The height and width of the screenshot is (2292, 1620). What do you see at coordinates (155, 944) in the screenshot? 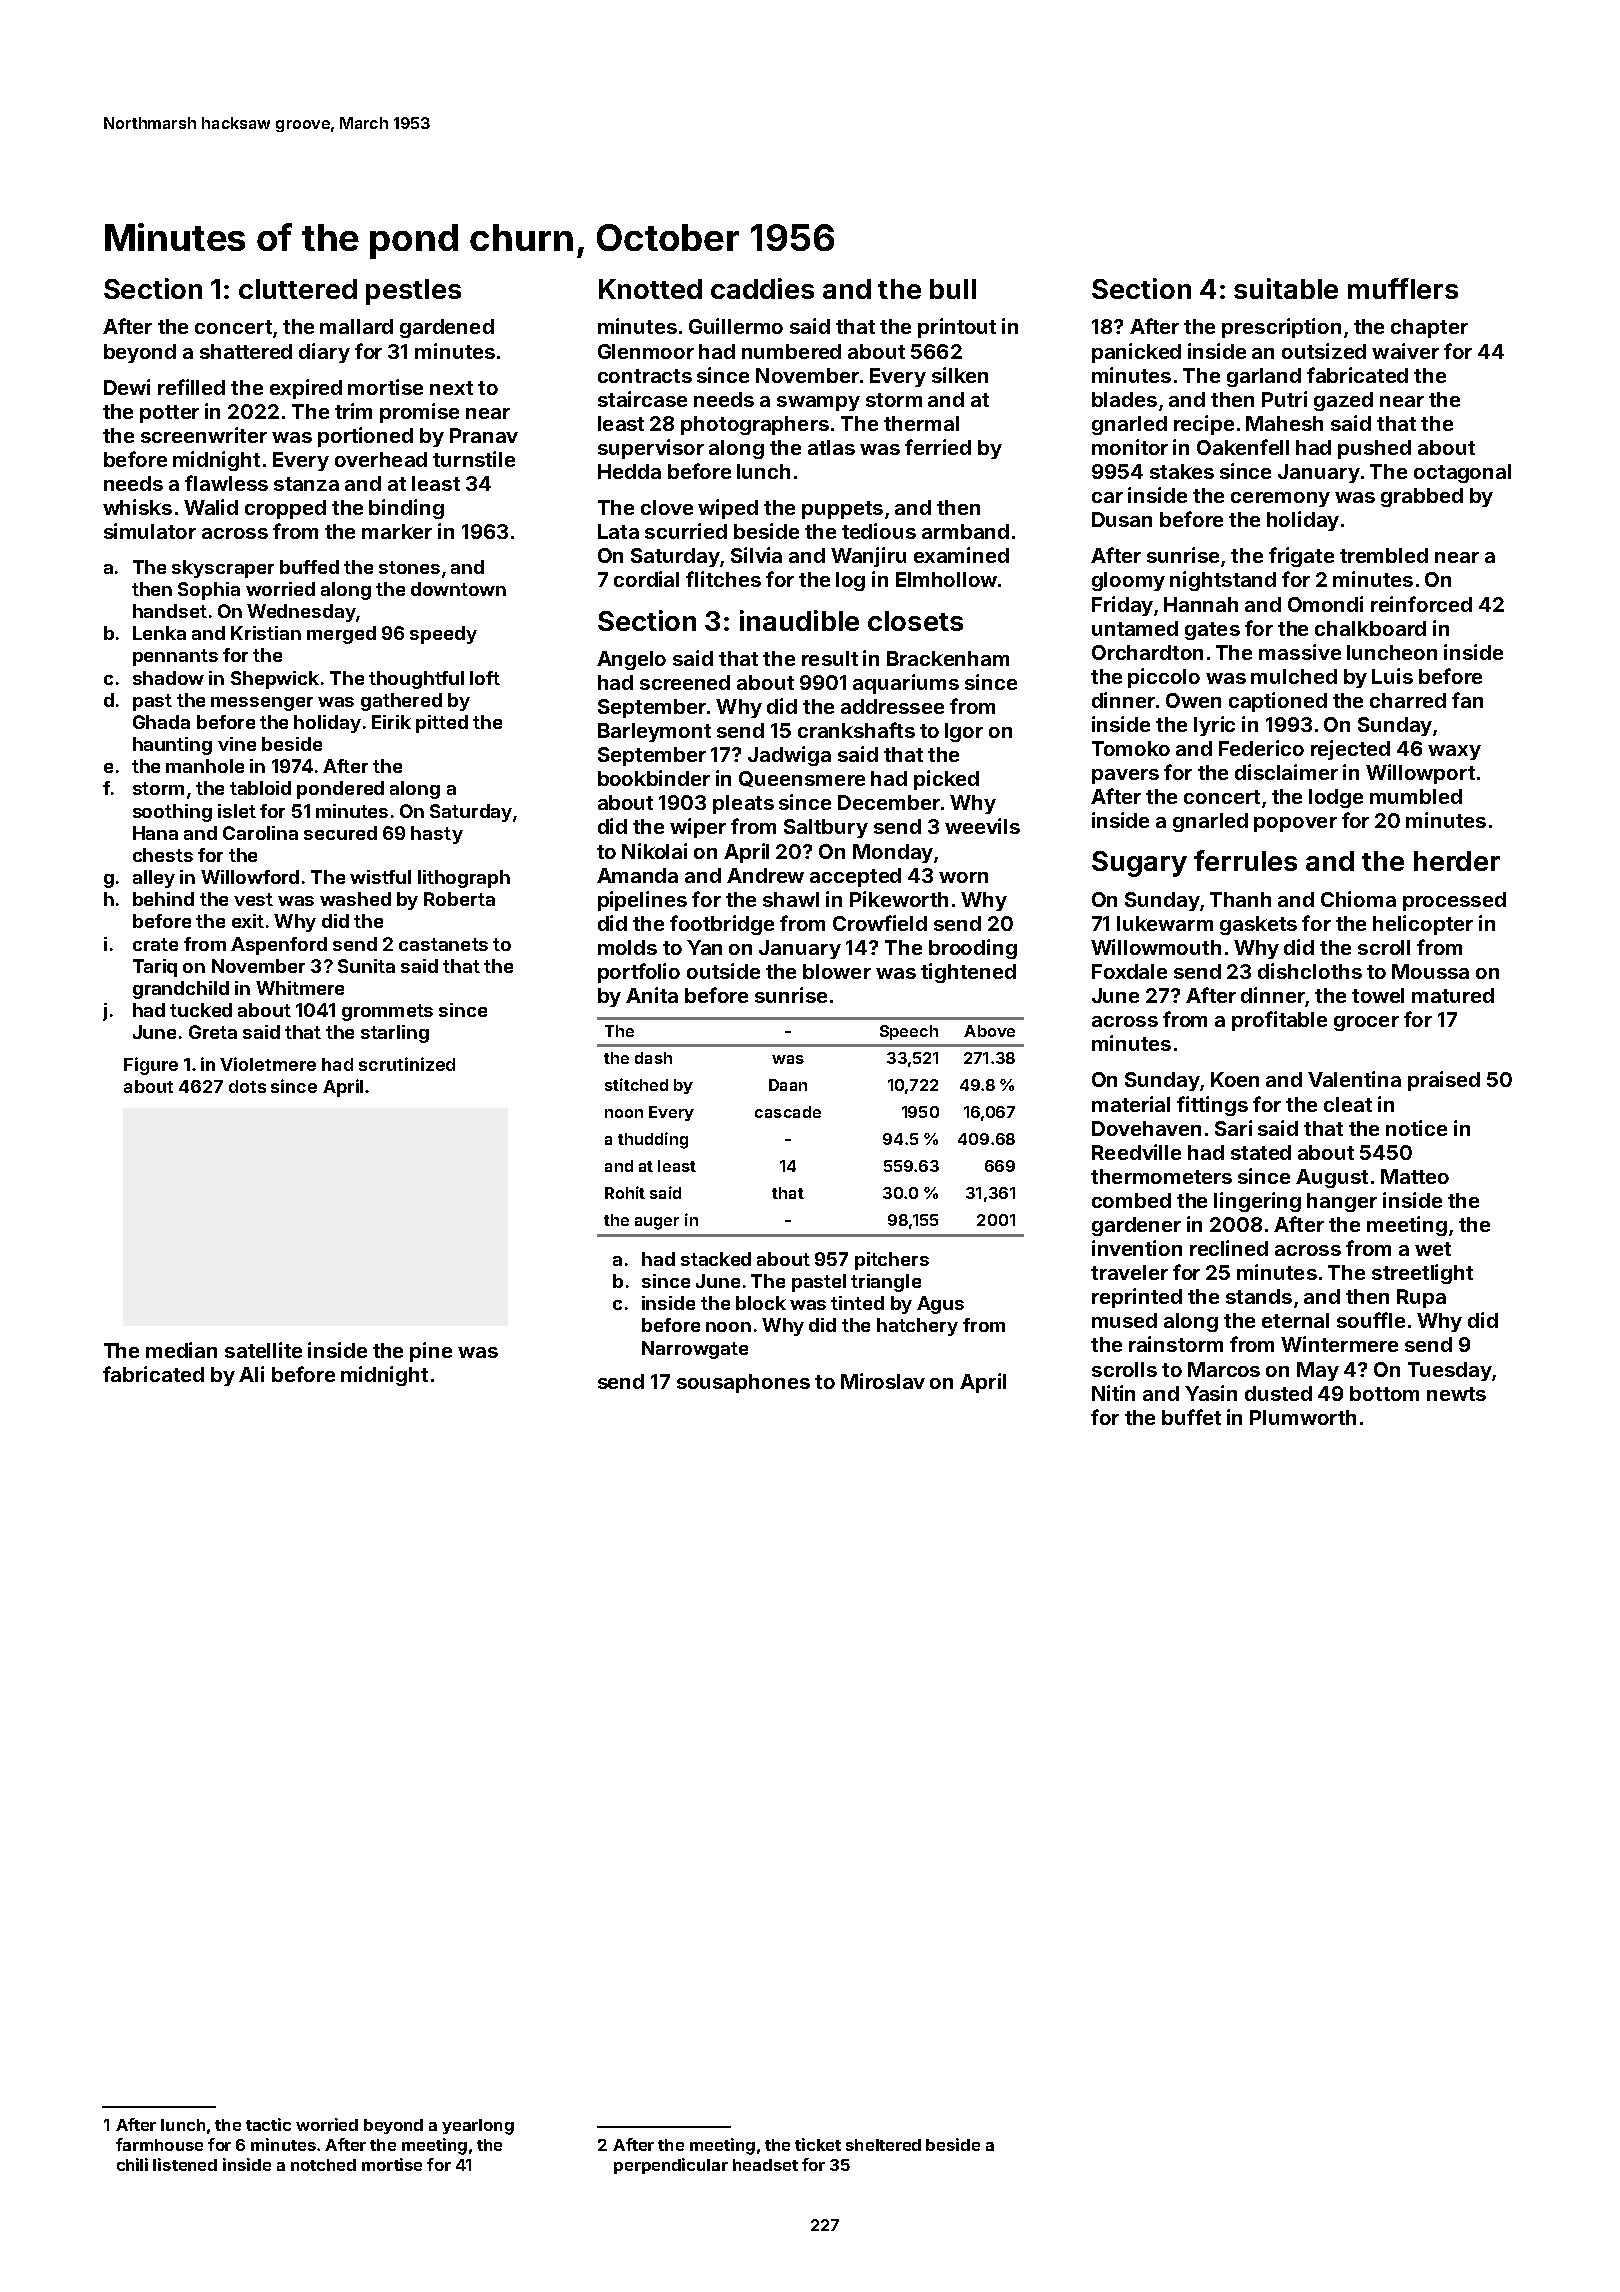
I see `crate` at bounding box center [155, 944].
